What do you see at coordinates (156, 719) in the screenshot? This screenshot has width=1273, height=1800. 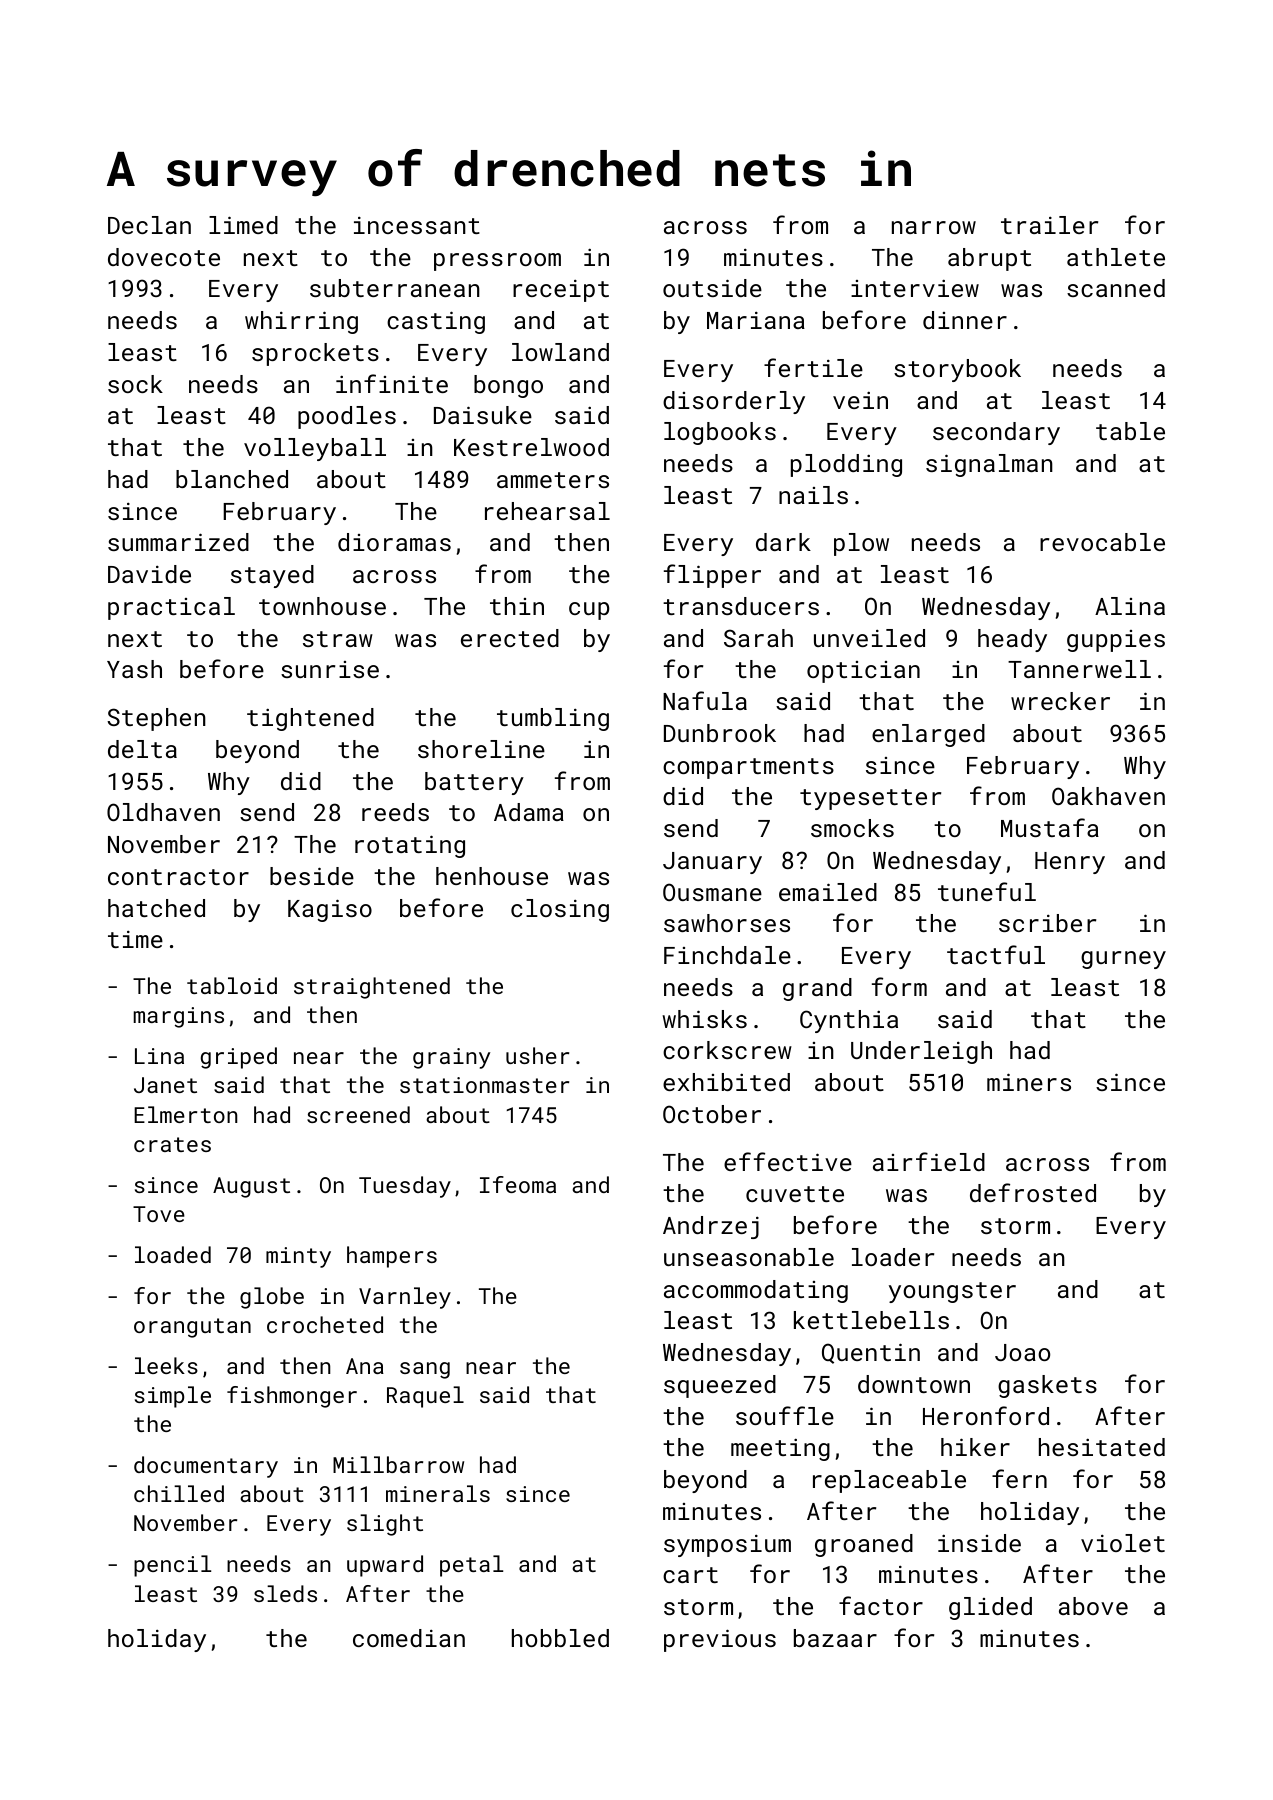 I see `Stephen` at bounding box center [156, 719].
